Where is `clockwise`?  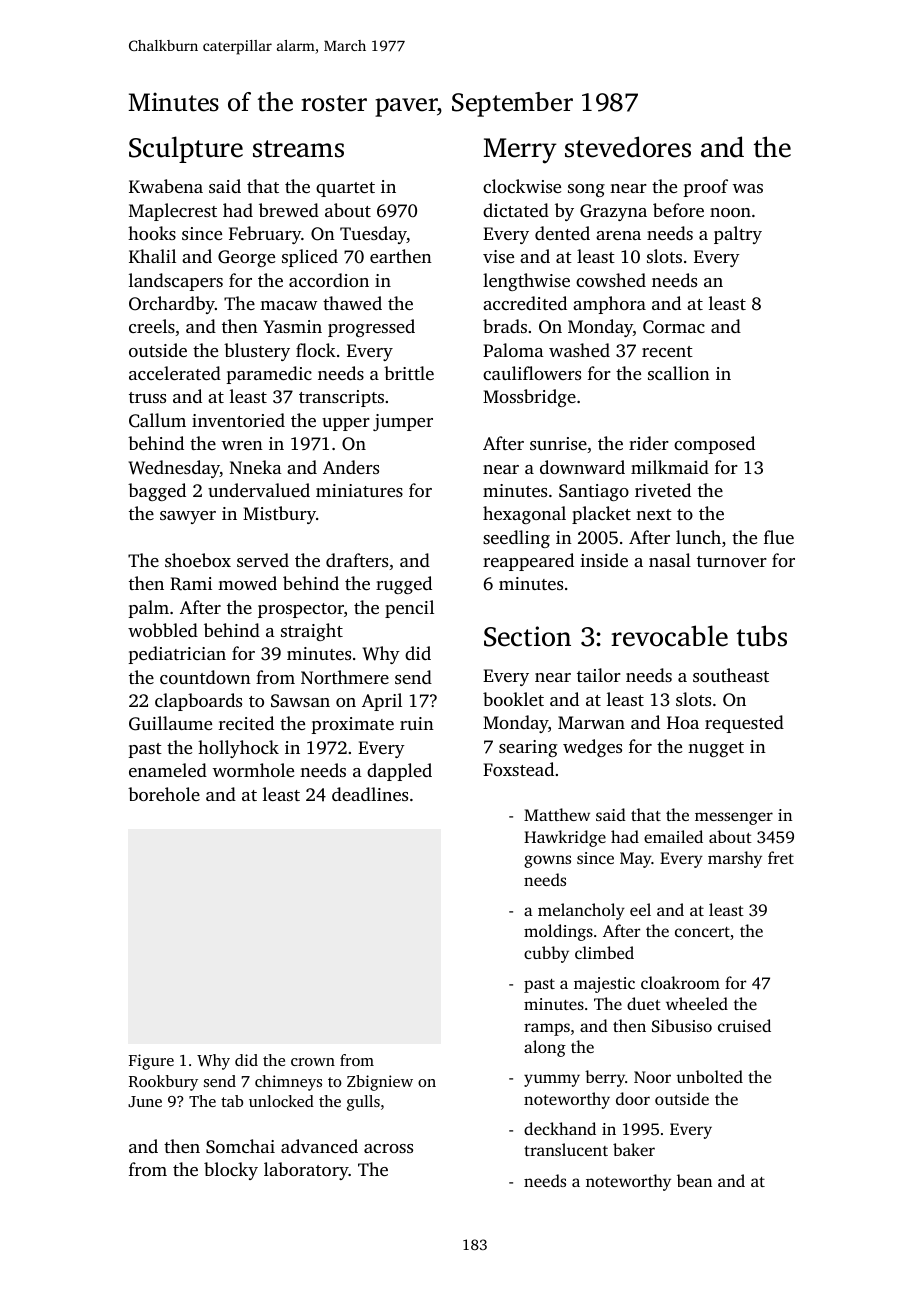 clockwise is located at coordinates (522, 186).
